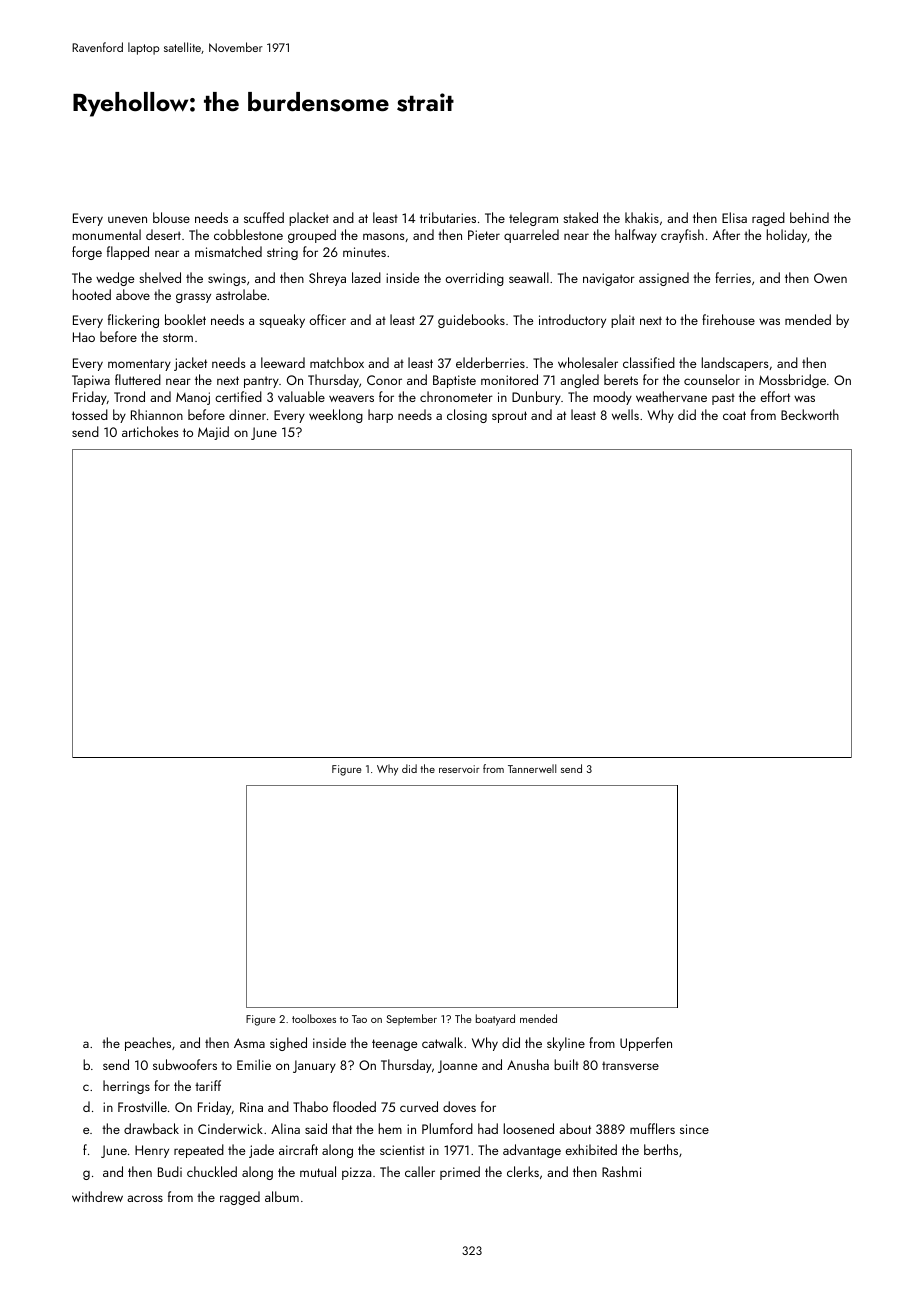 Image resolution: width=924 pixels, height=1308 pixels. I want to click on Upperfen, so click(646, 1044).
